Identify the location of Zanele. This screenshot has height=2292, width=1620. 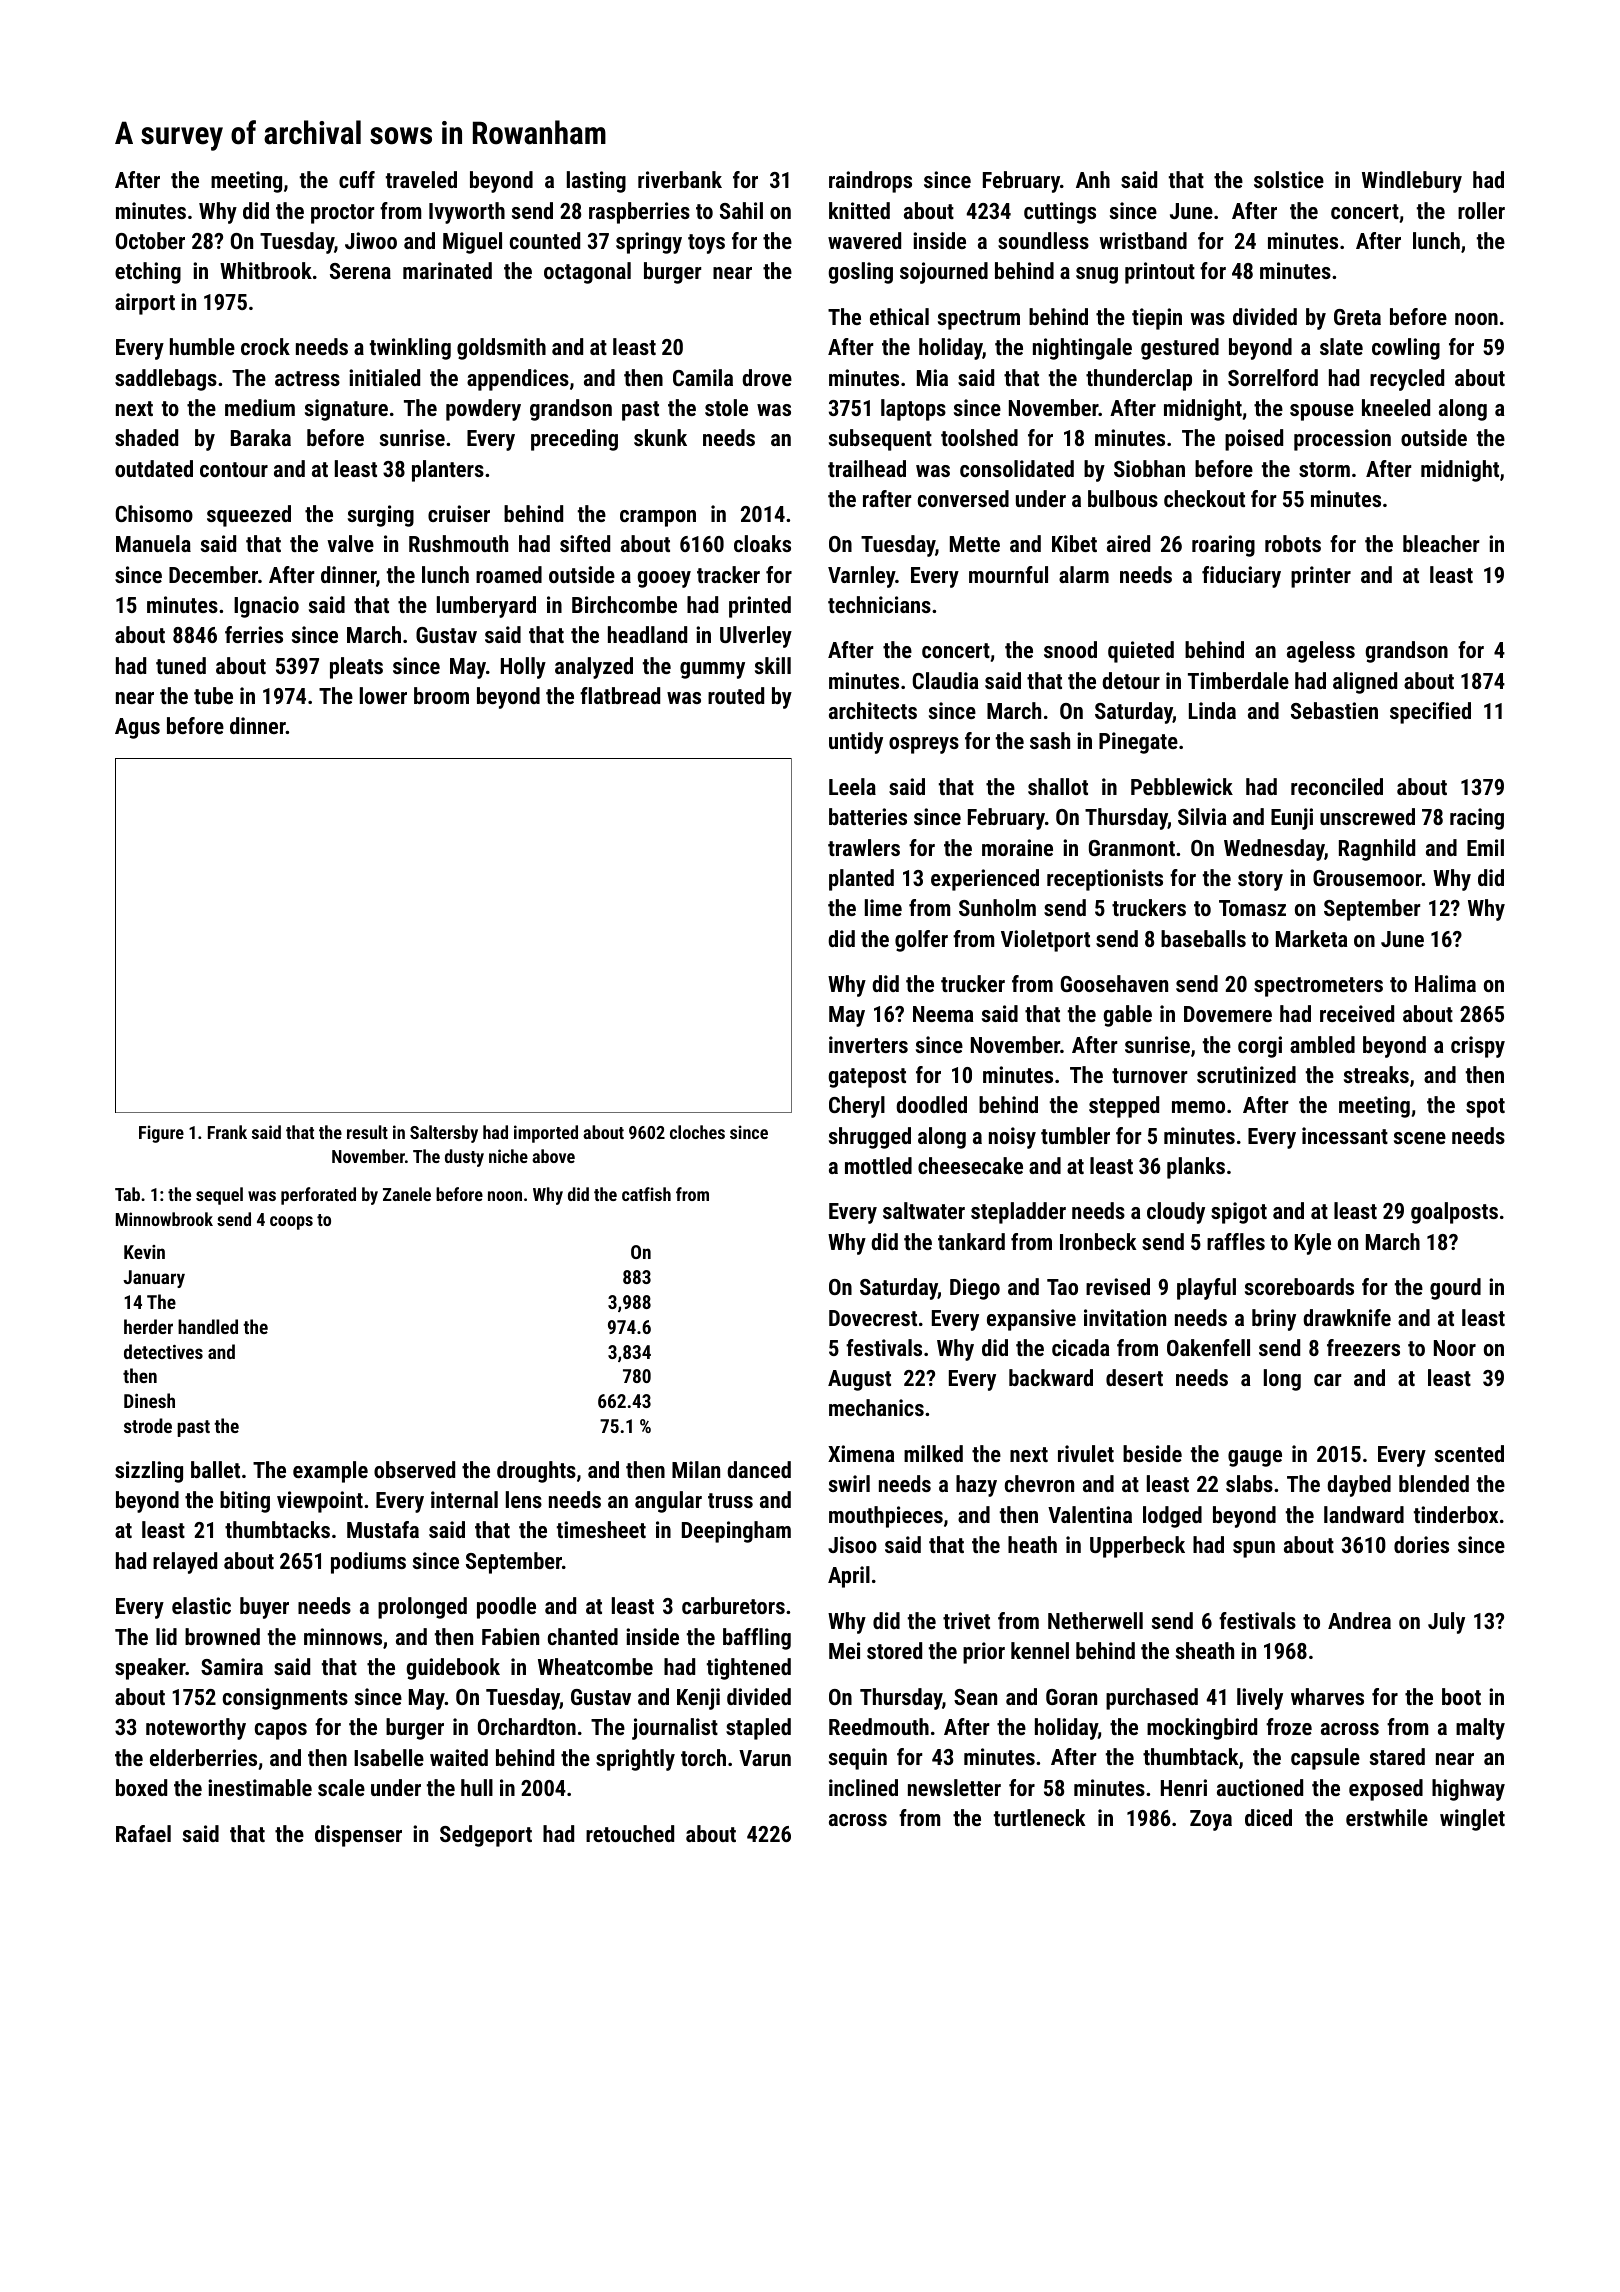
(407, 1194).
